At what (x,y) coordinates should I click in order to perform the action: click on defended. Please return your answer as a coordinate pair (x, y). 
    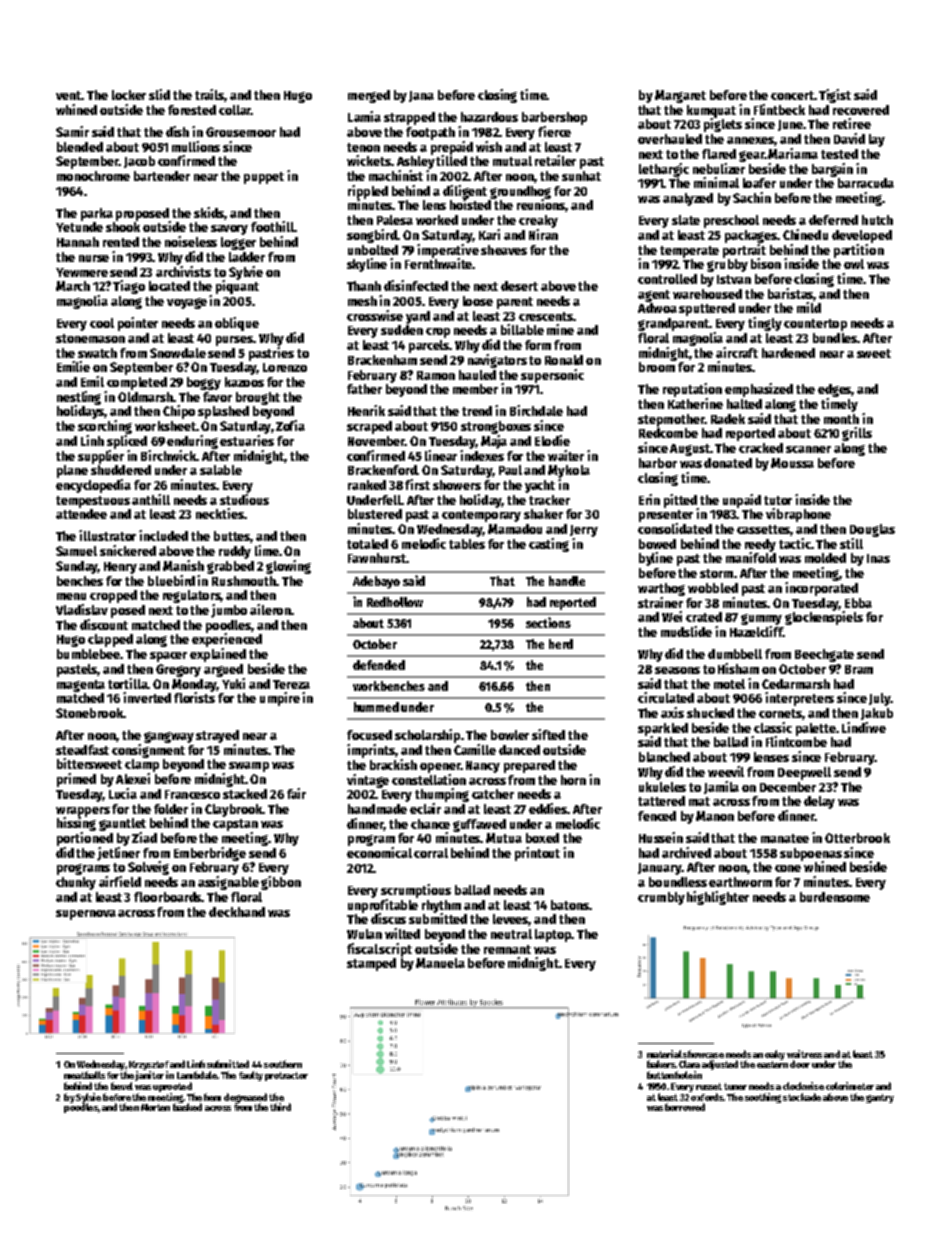
    Looking at the image, I should click on (379, 665).
